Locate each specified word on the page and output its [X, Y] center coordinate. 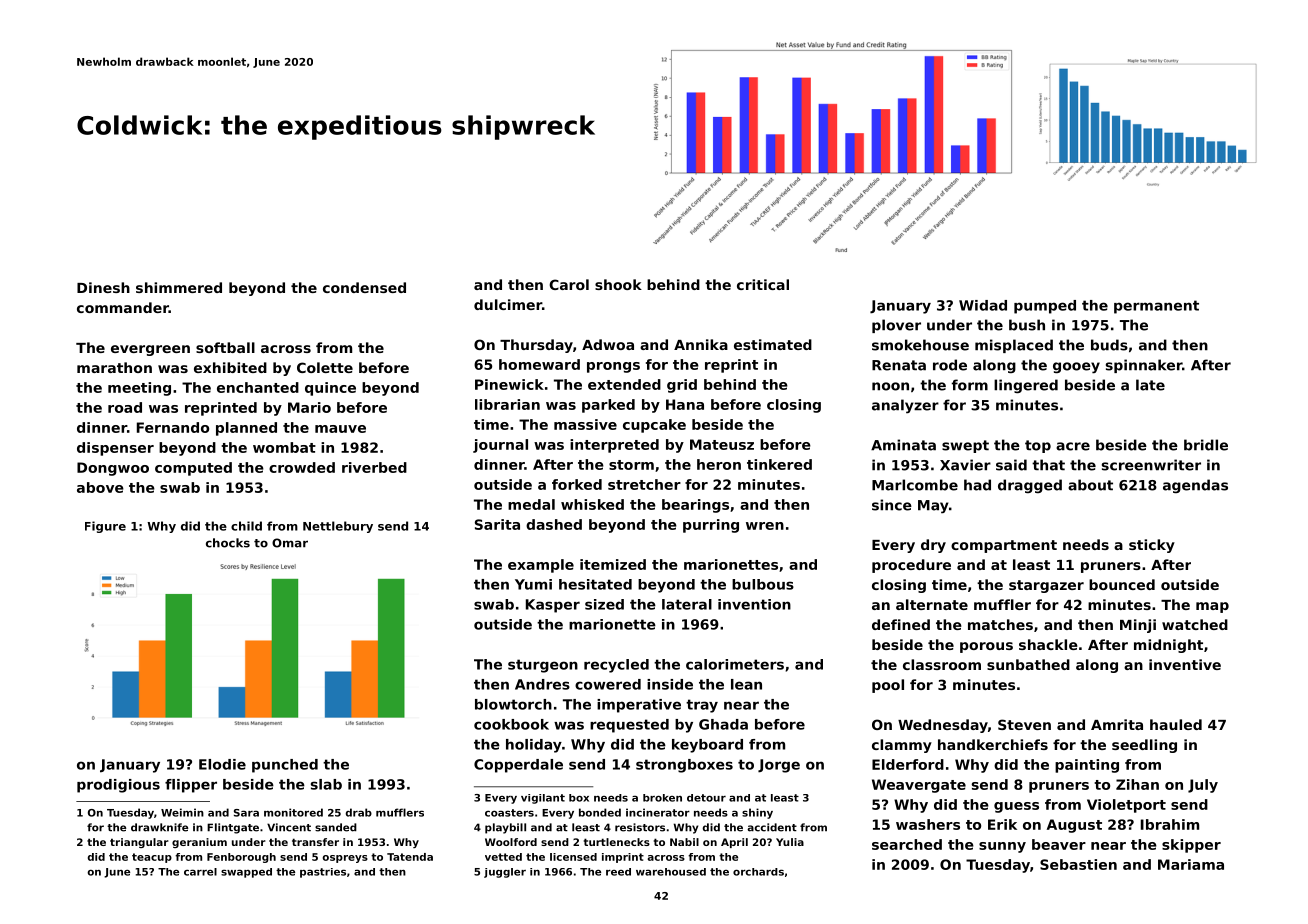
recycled [616, 666]
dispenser [115, 449]
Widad [983, 305]
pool [888, 686]
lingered [1026, 386]
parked [608, 406]
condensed [364, 287]
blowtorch [513, 704]
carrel [200, 872]
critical [763, 284]
